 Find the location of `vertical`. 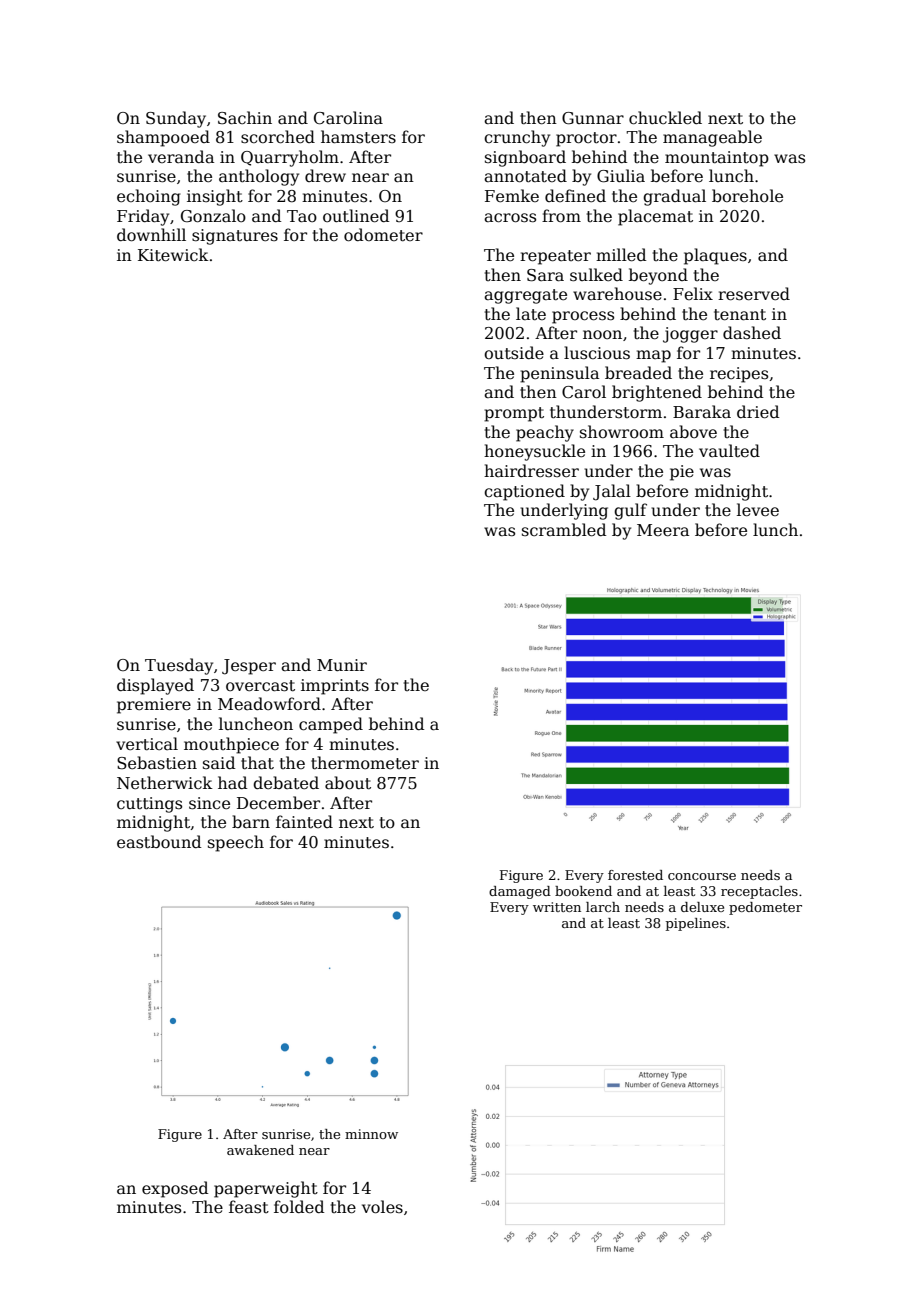

vertical is located at coordinates (147, 743).
